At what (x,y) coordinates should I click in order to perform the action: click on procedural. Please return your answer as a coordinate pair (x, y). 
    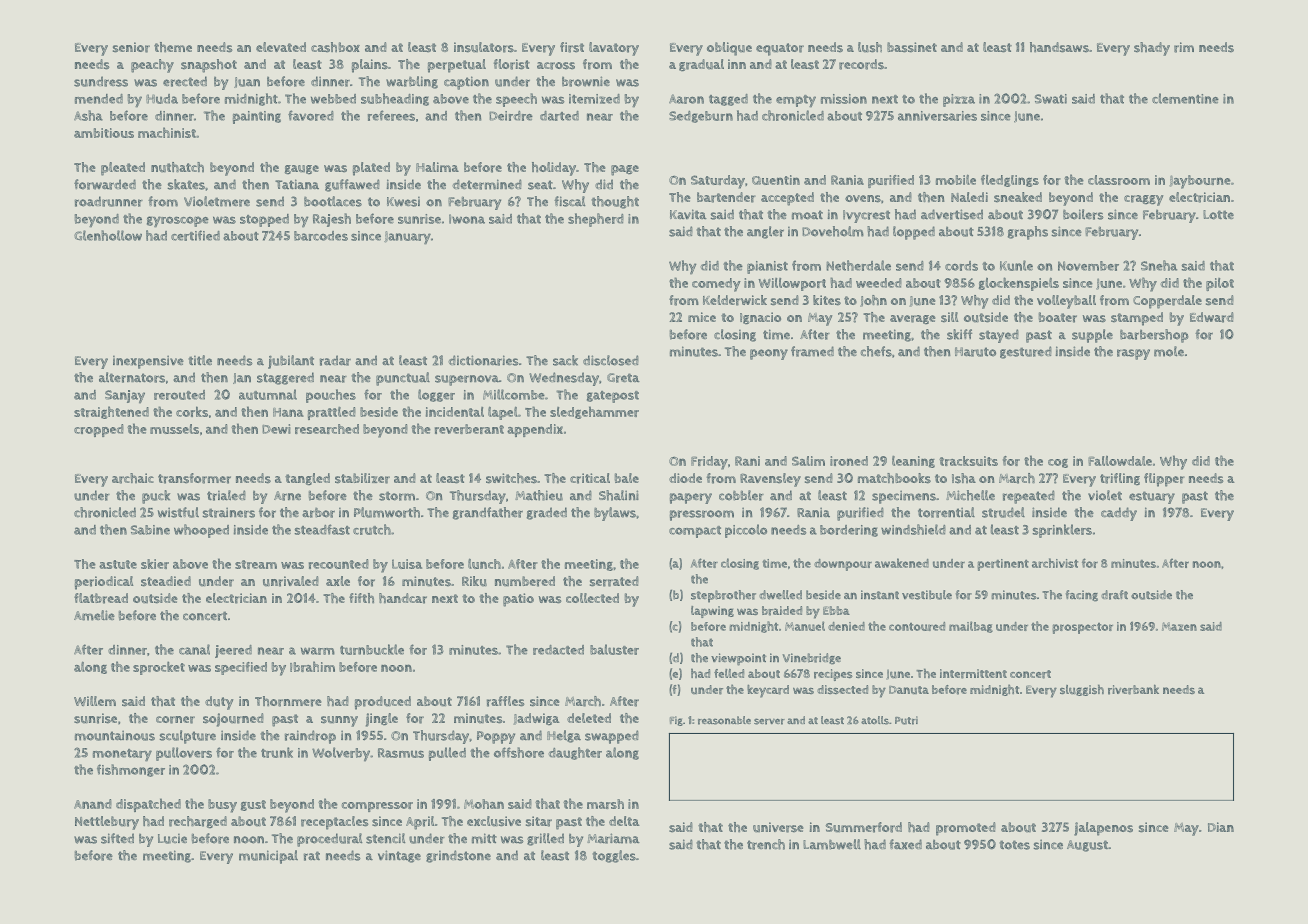
    Looking at the image, I should click on (330, 840).
